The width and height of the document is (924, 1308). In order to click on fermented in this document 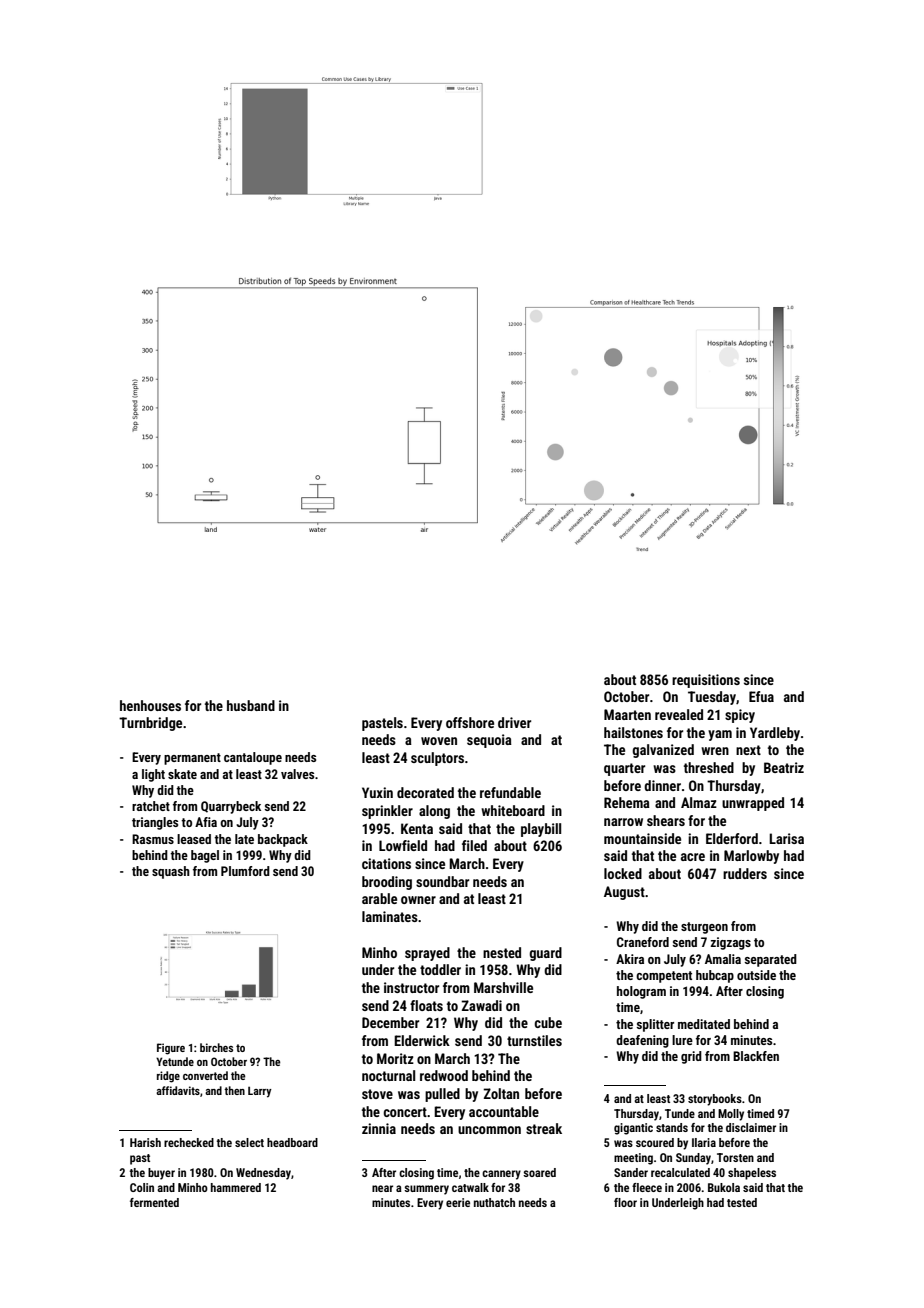, I will do `click(154, 1202)`.
